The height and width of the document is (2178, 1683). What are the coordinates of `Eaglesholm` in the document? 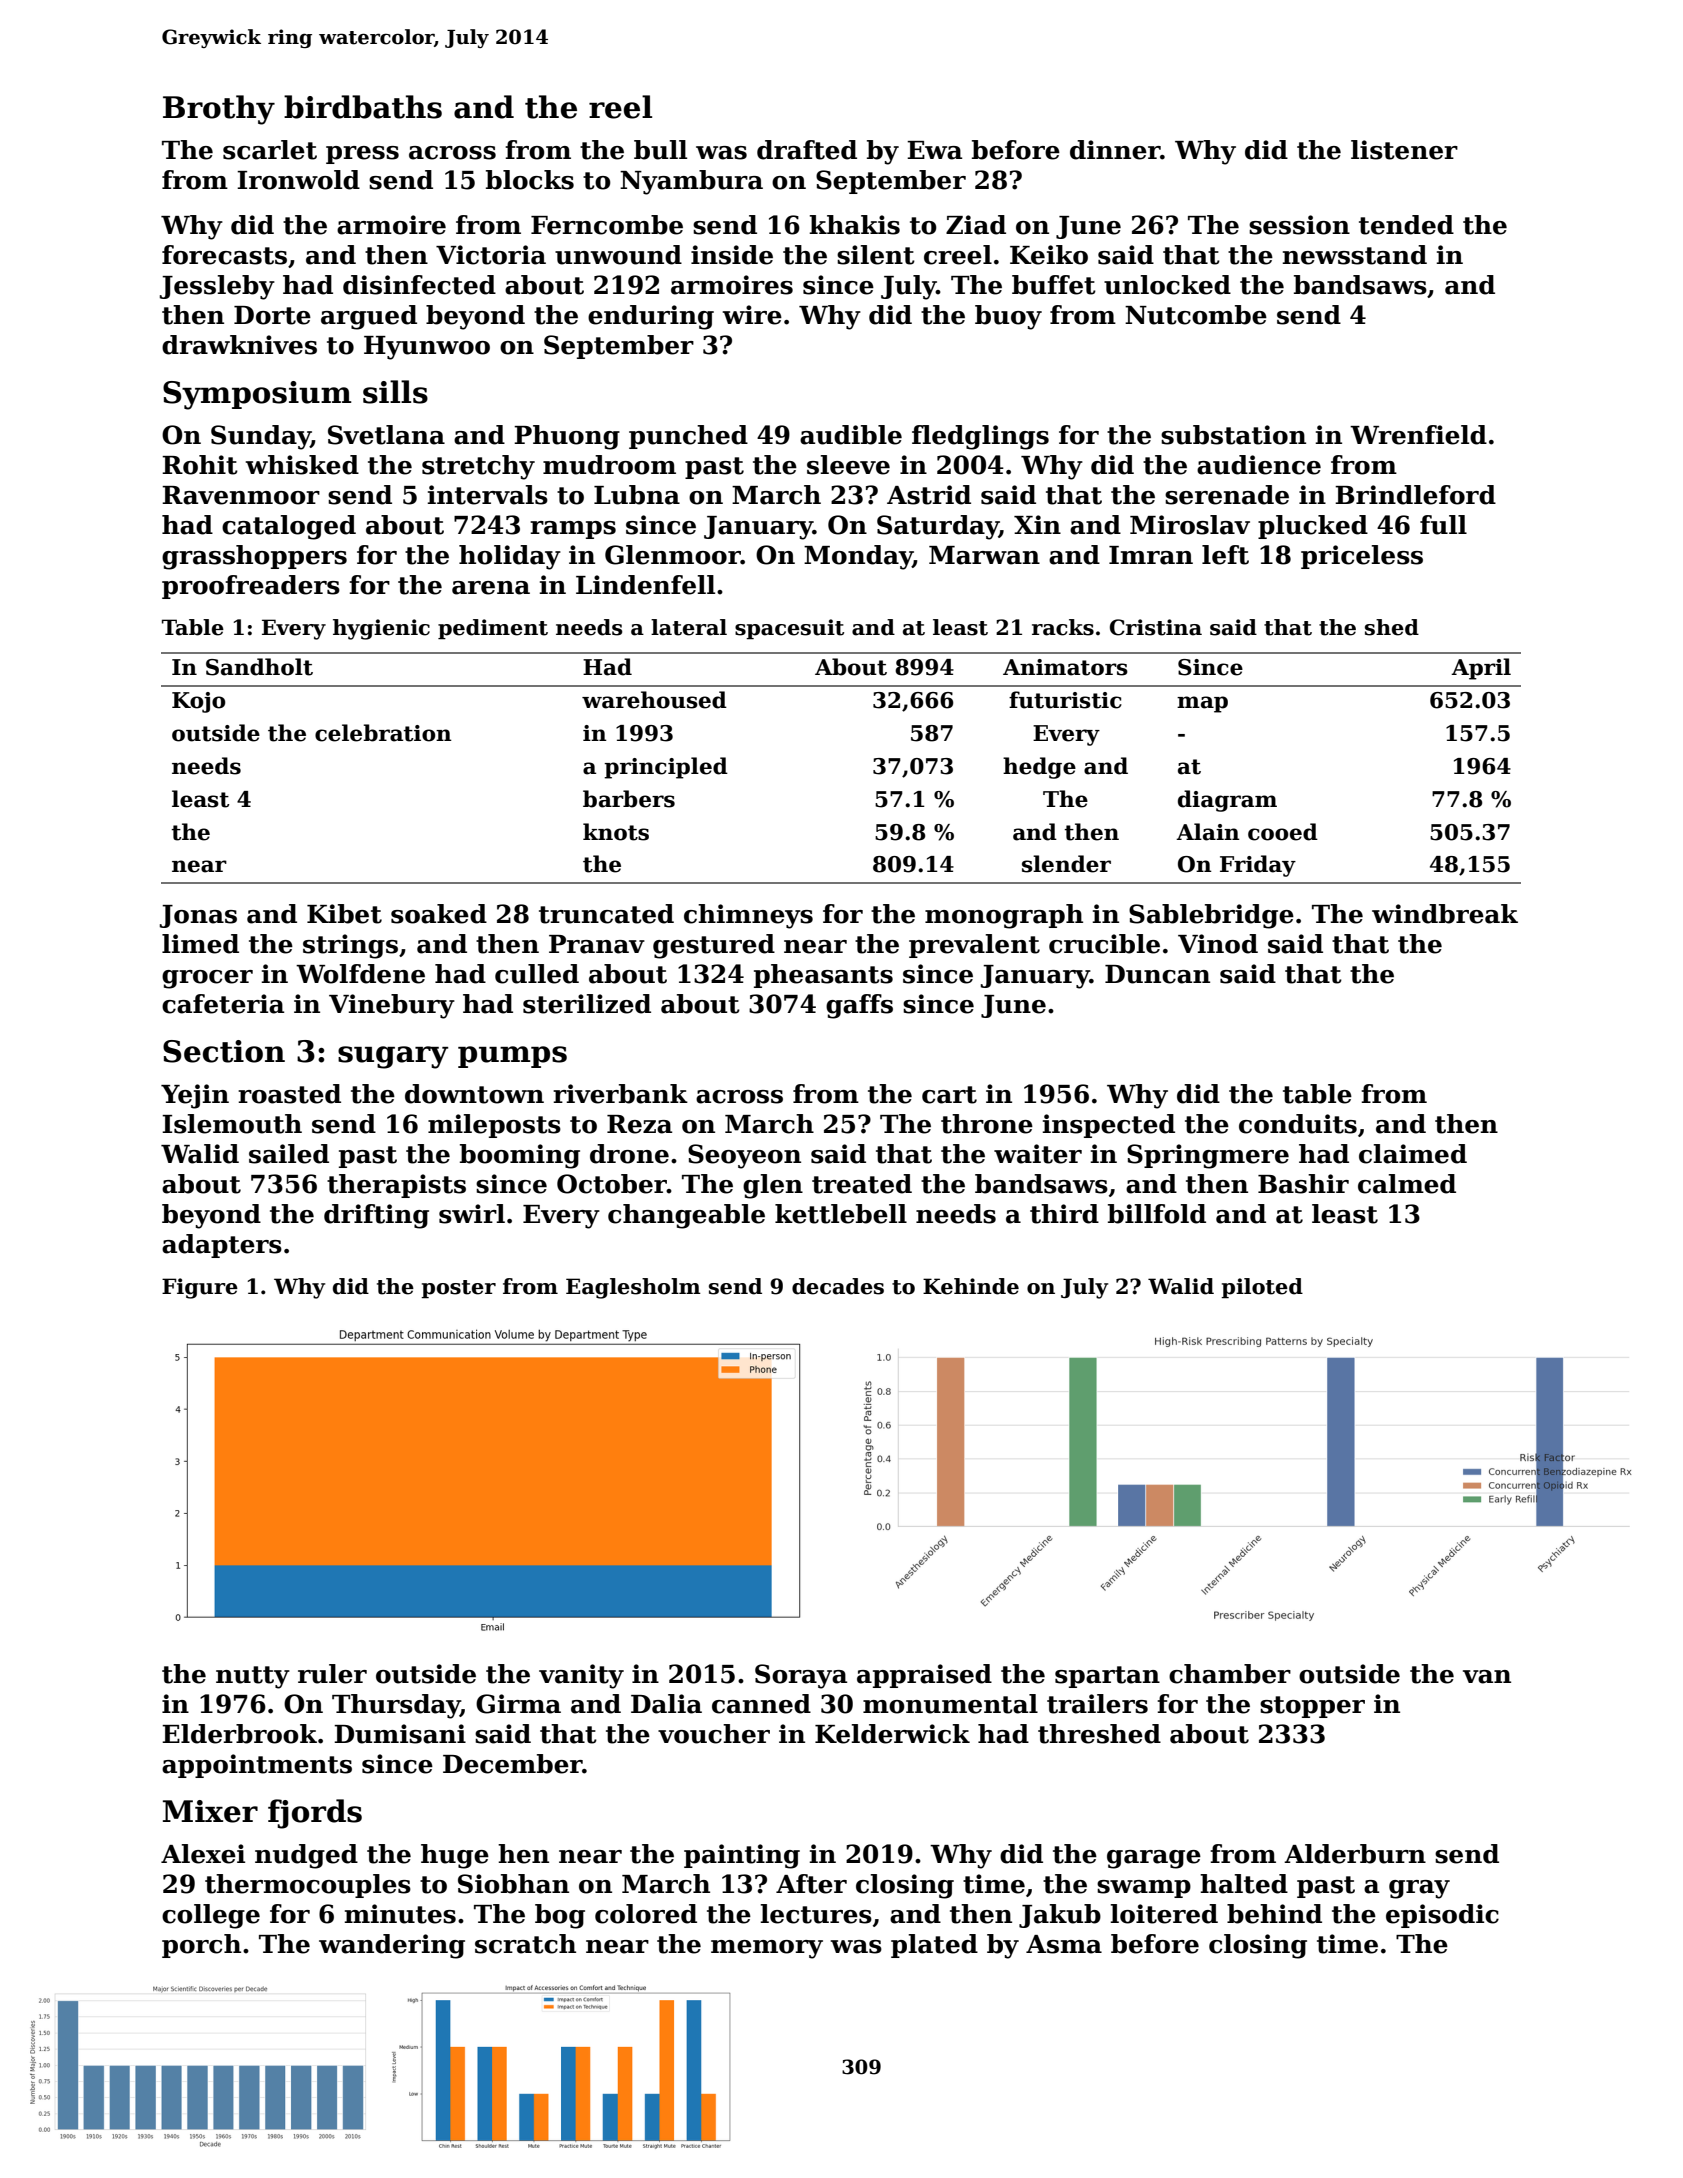 It's located at (633, 1288).
